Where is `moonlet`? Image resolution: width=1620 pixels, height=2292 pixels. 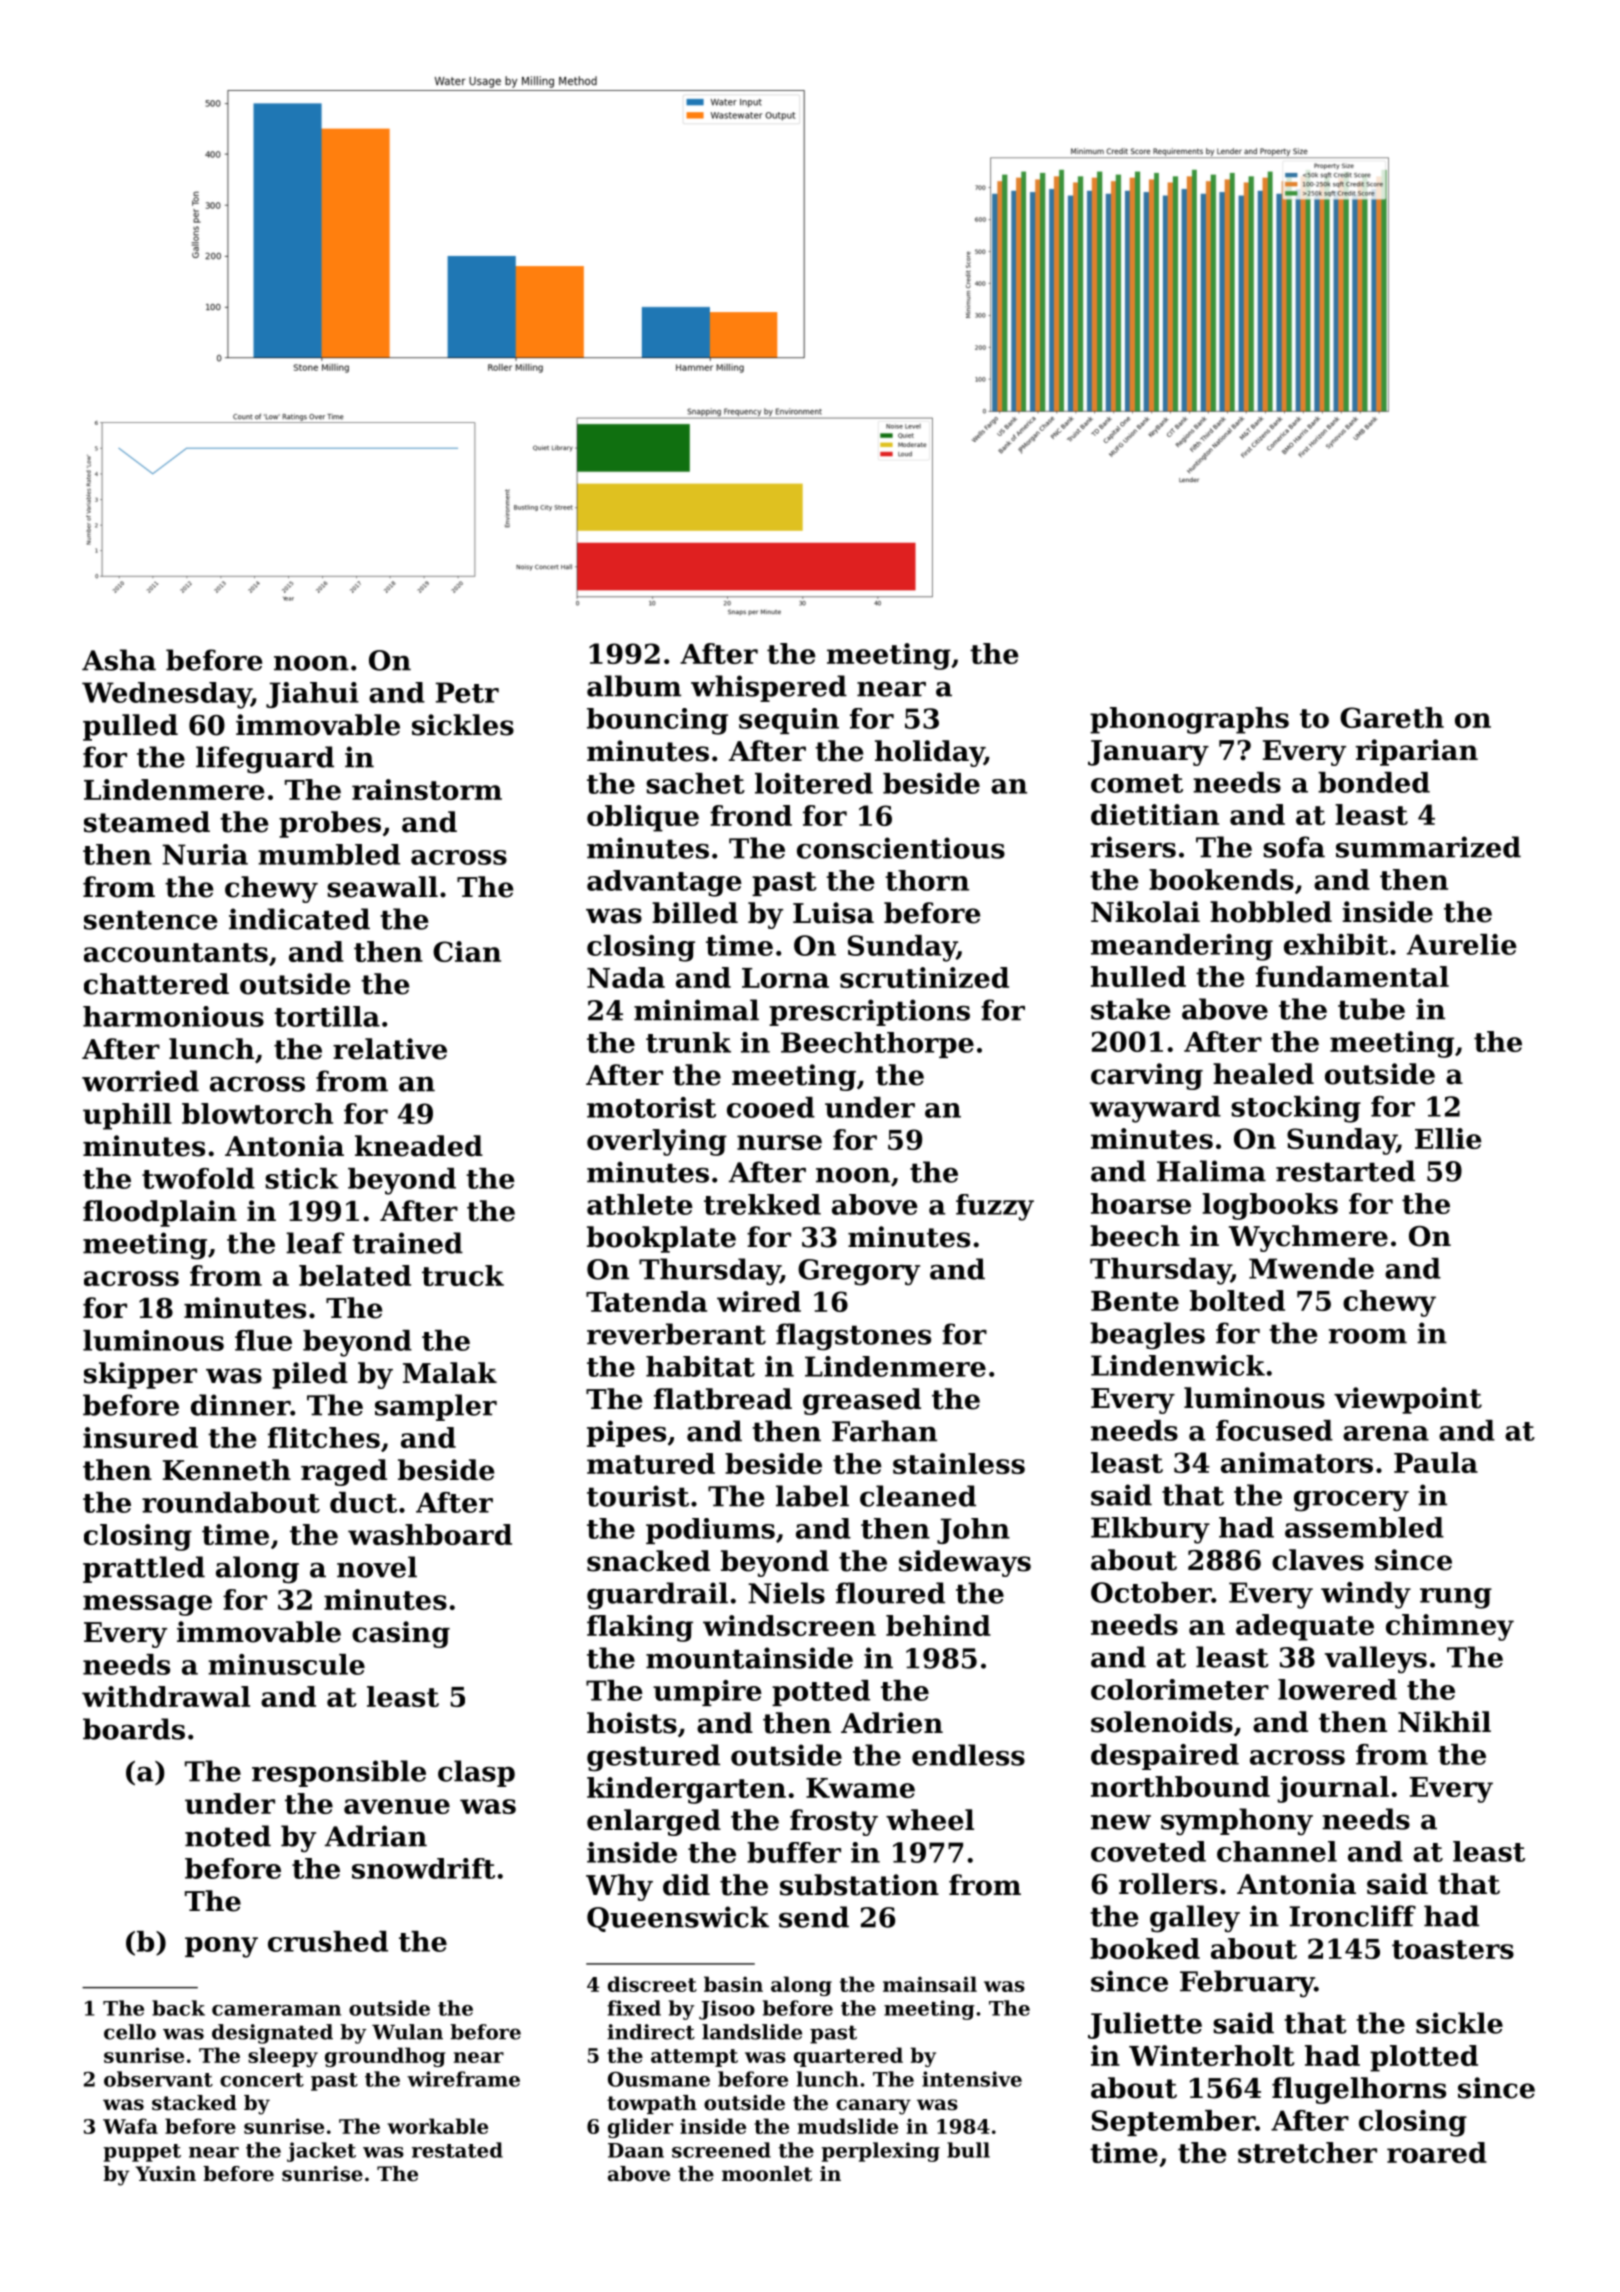
moonlet is located at coordinates (767, 2174).
